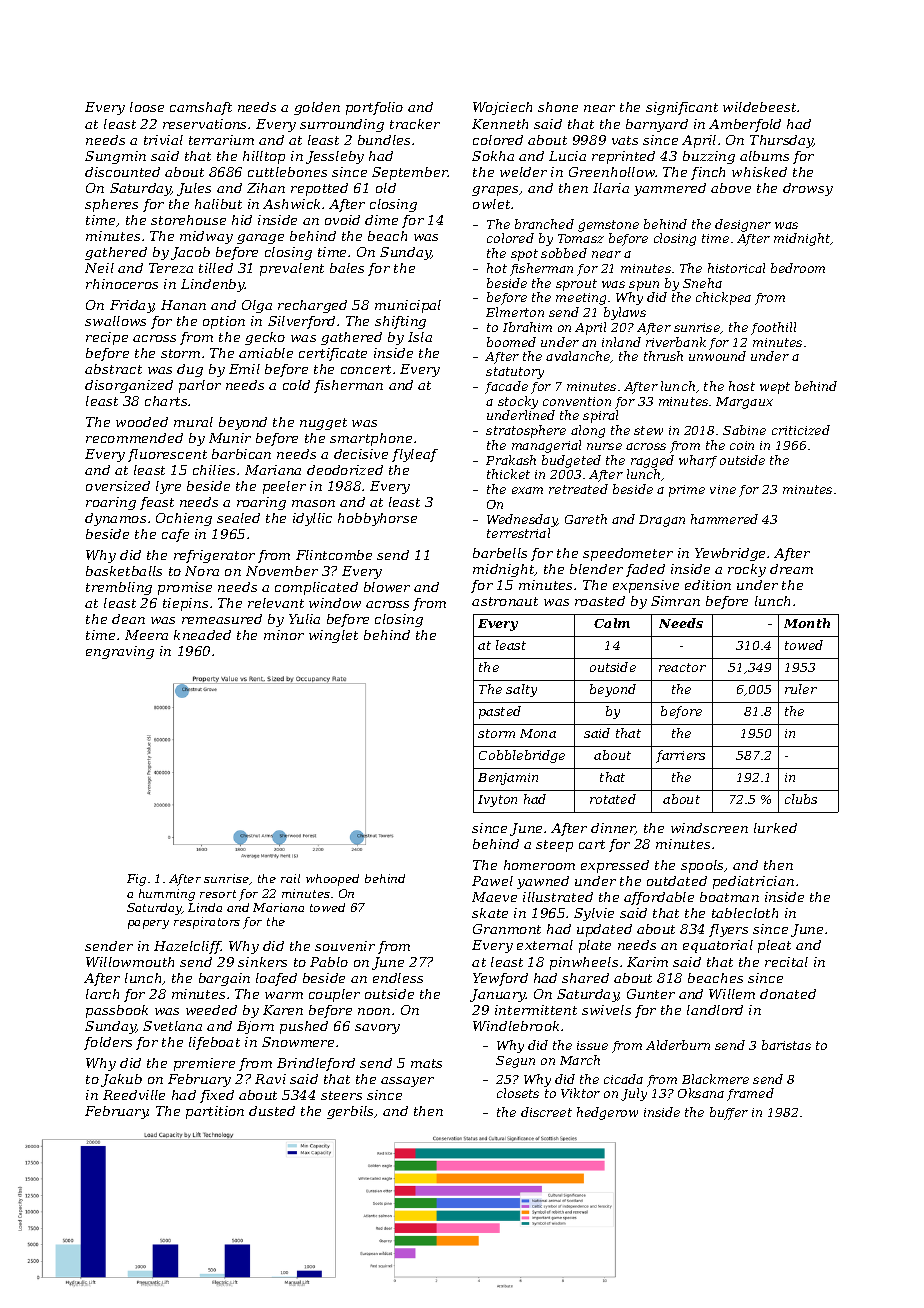 This page has width=924, height=1308. Describe the element at coordinates (760, 107) in the page. I see `wildebeest` at that location.
